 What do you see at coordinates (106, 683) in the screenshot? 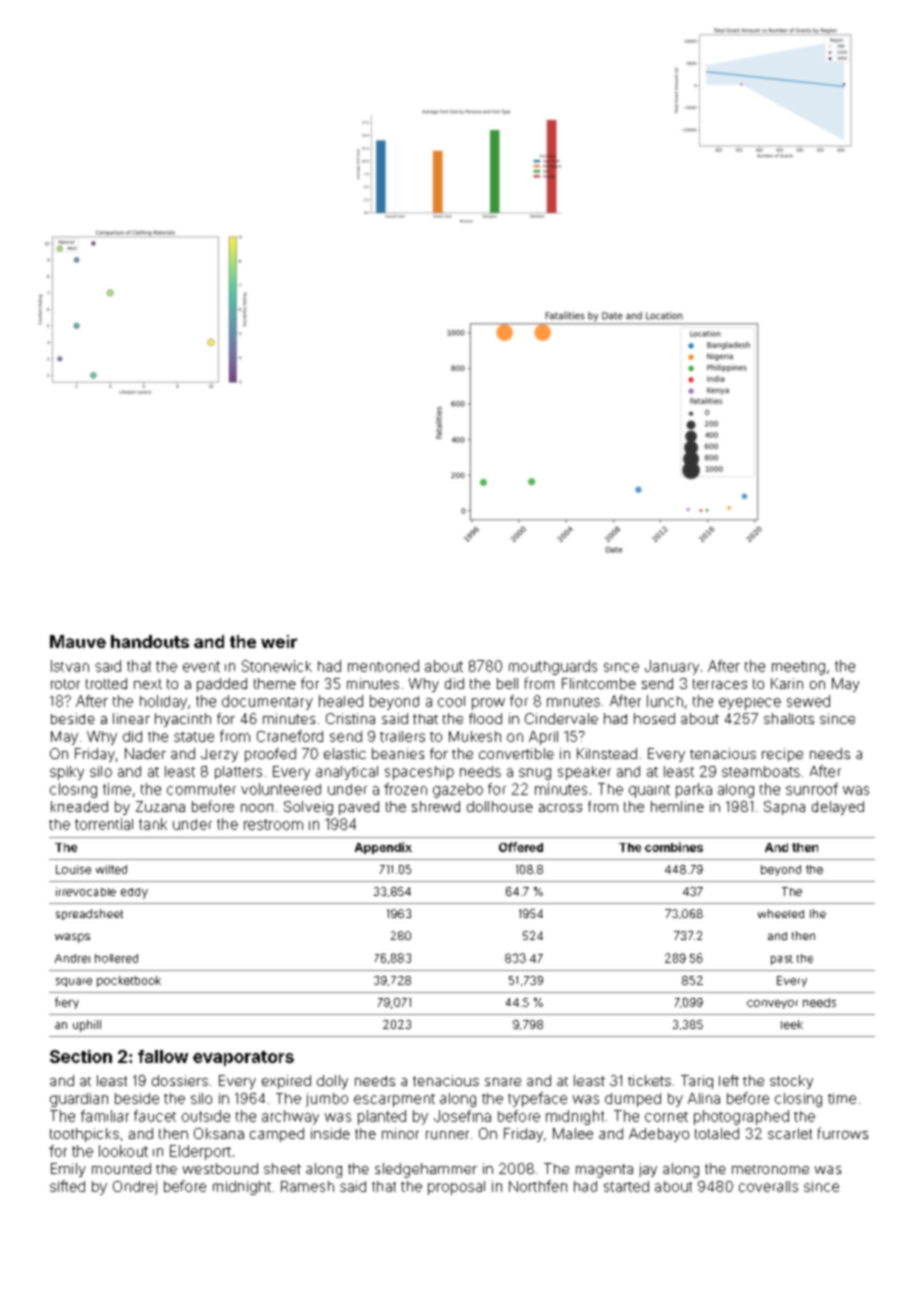
I see `trotted` at bounding box center [106, 683].
